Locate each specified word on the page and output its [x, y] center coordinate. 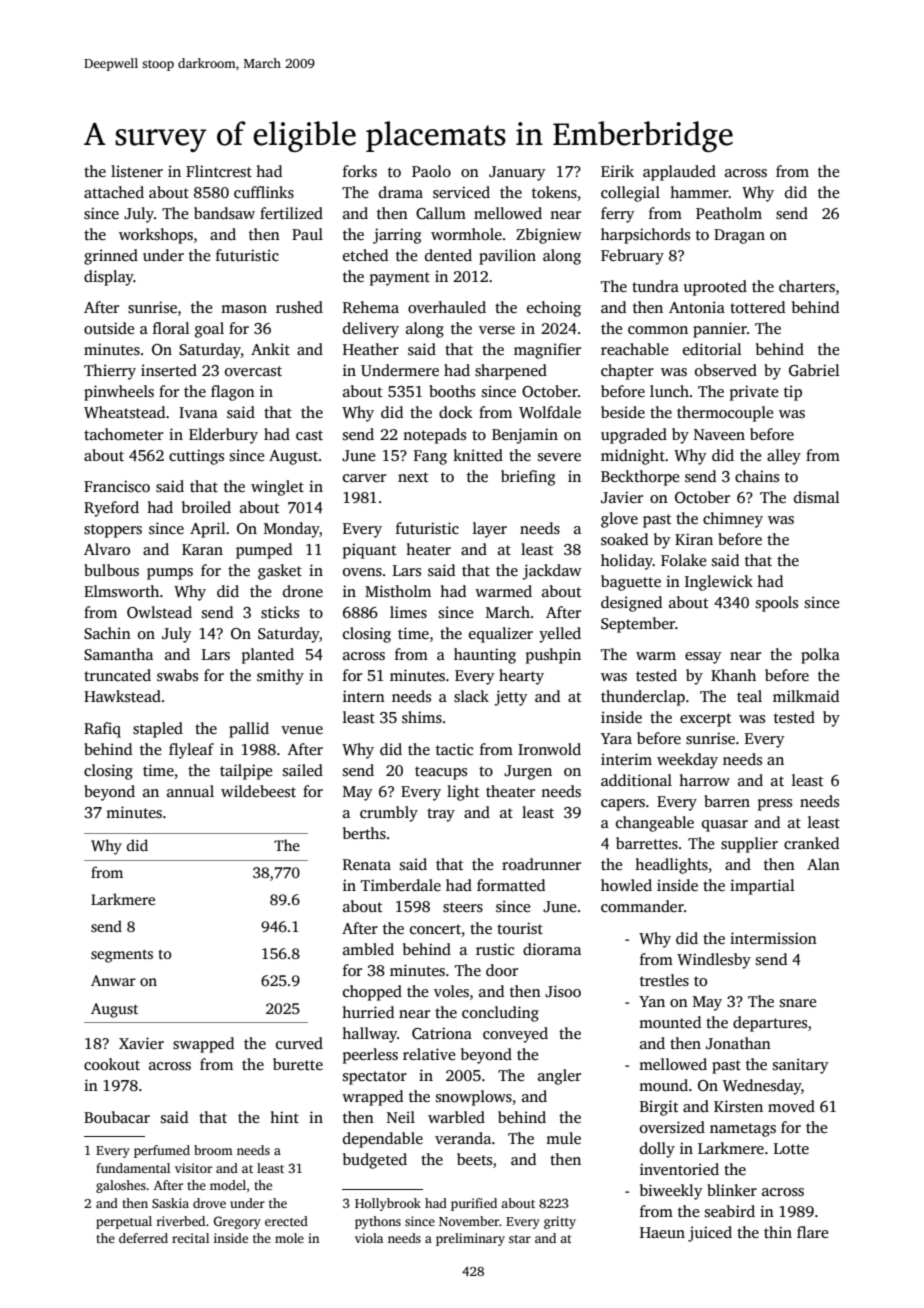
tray [441, 815]
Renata [367, 864]
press [775, 805]
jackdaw [552, 572]
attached [114, 192]
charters [807, 286]
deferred [143, 1238]
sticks [280, 612]
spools [777, 604]
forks [360, 171]
